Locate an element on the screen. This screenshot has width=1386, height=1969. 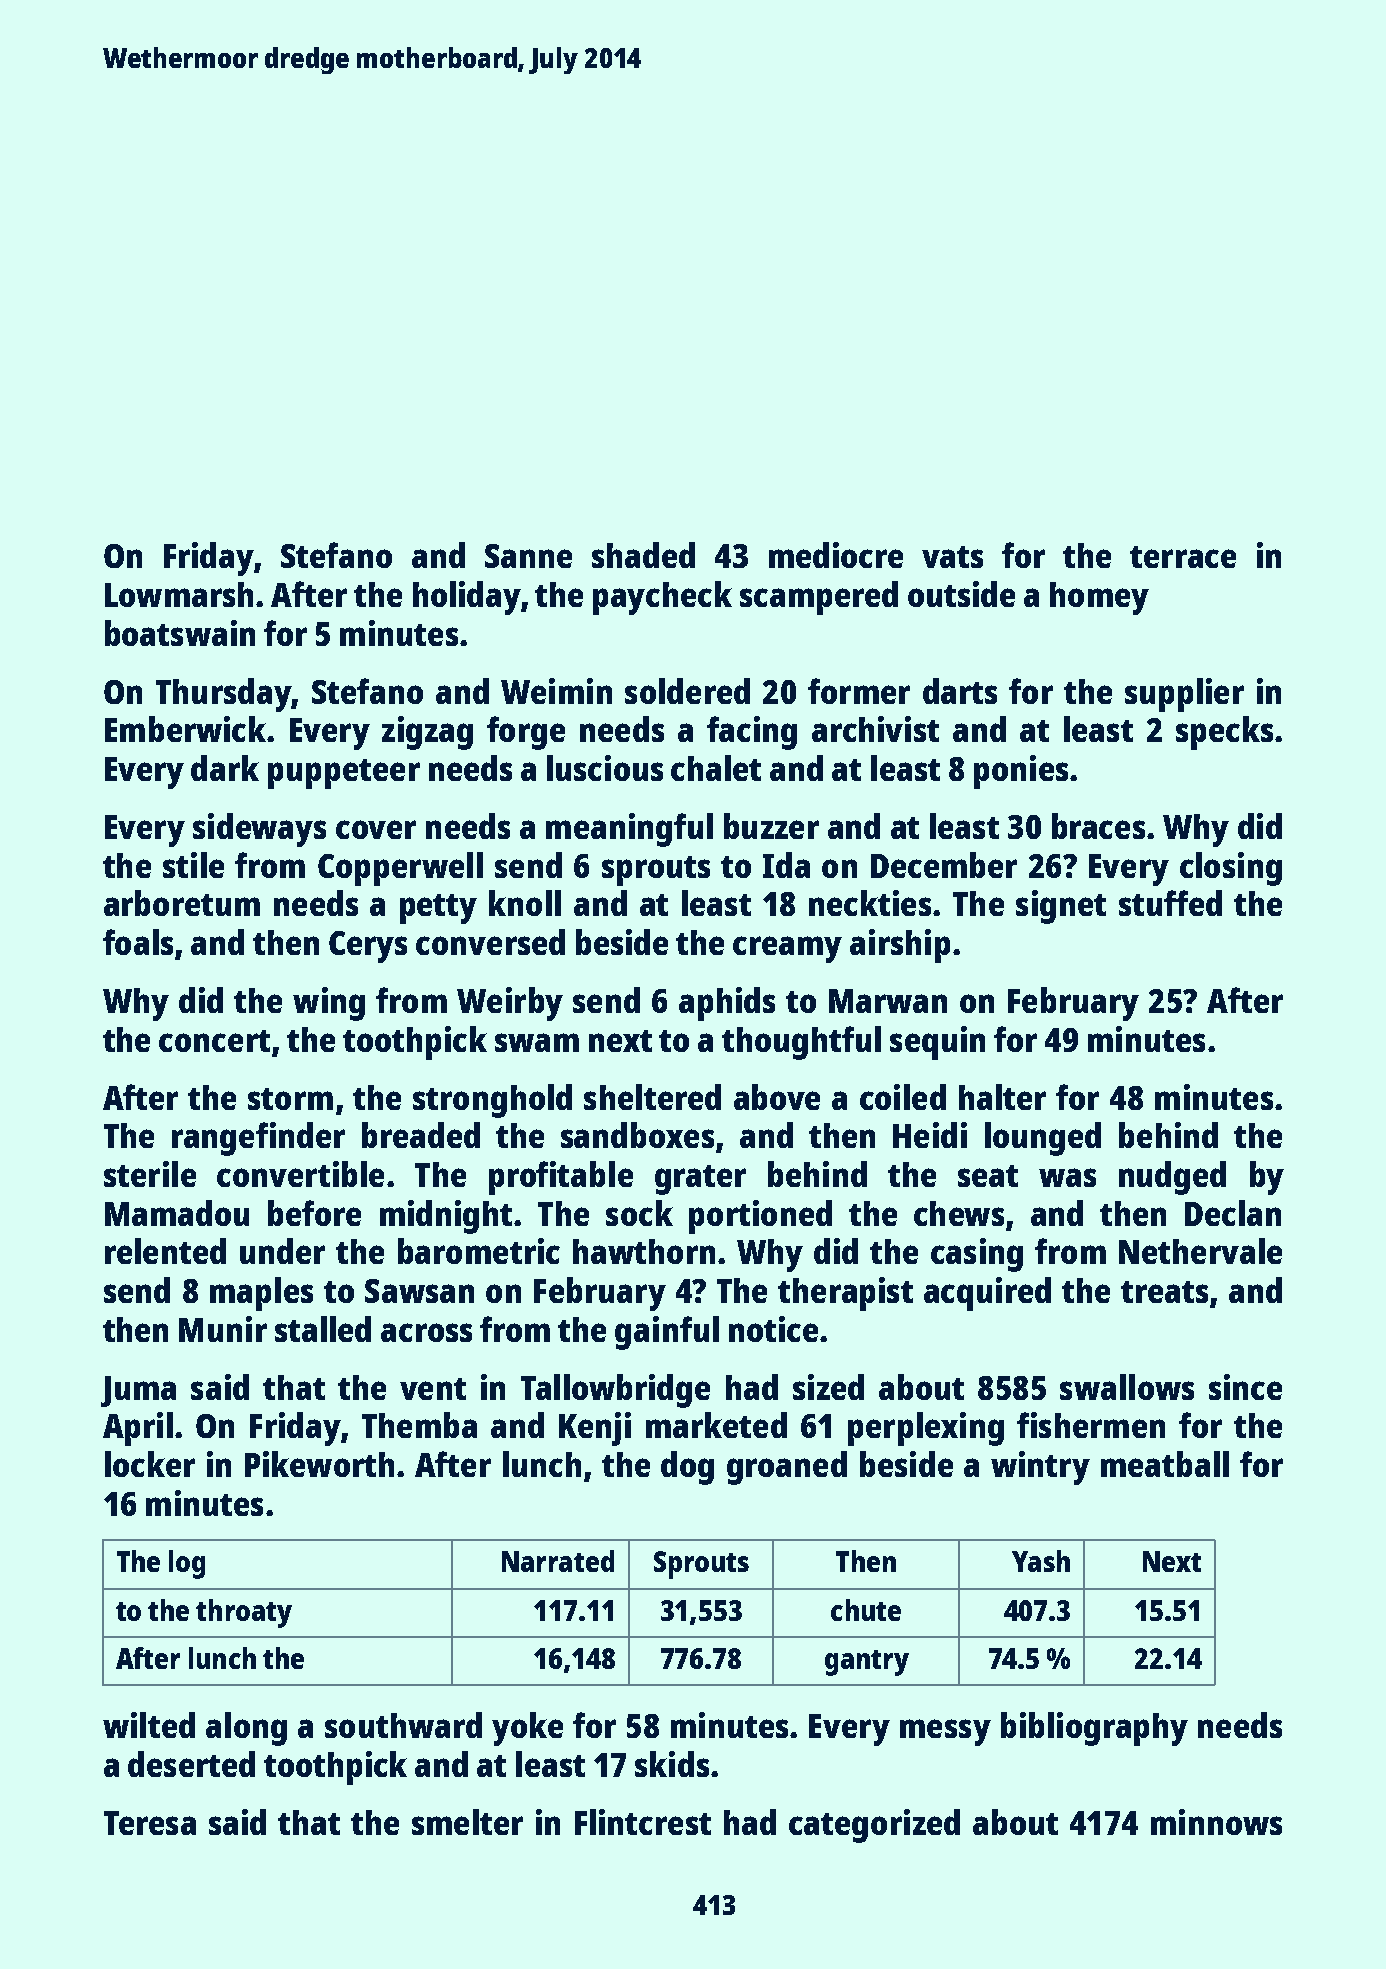
closing is located at coordinates (1231, 869).
